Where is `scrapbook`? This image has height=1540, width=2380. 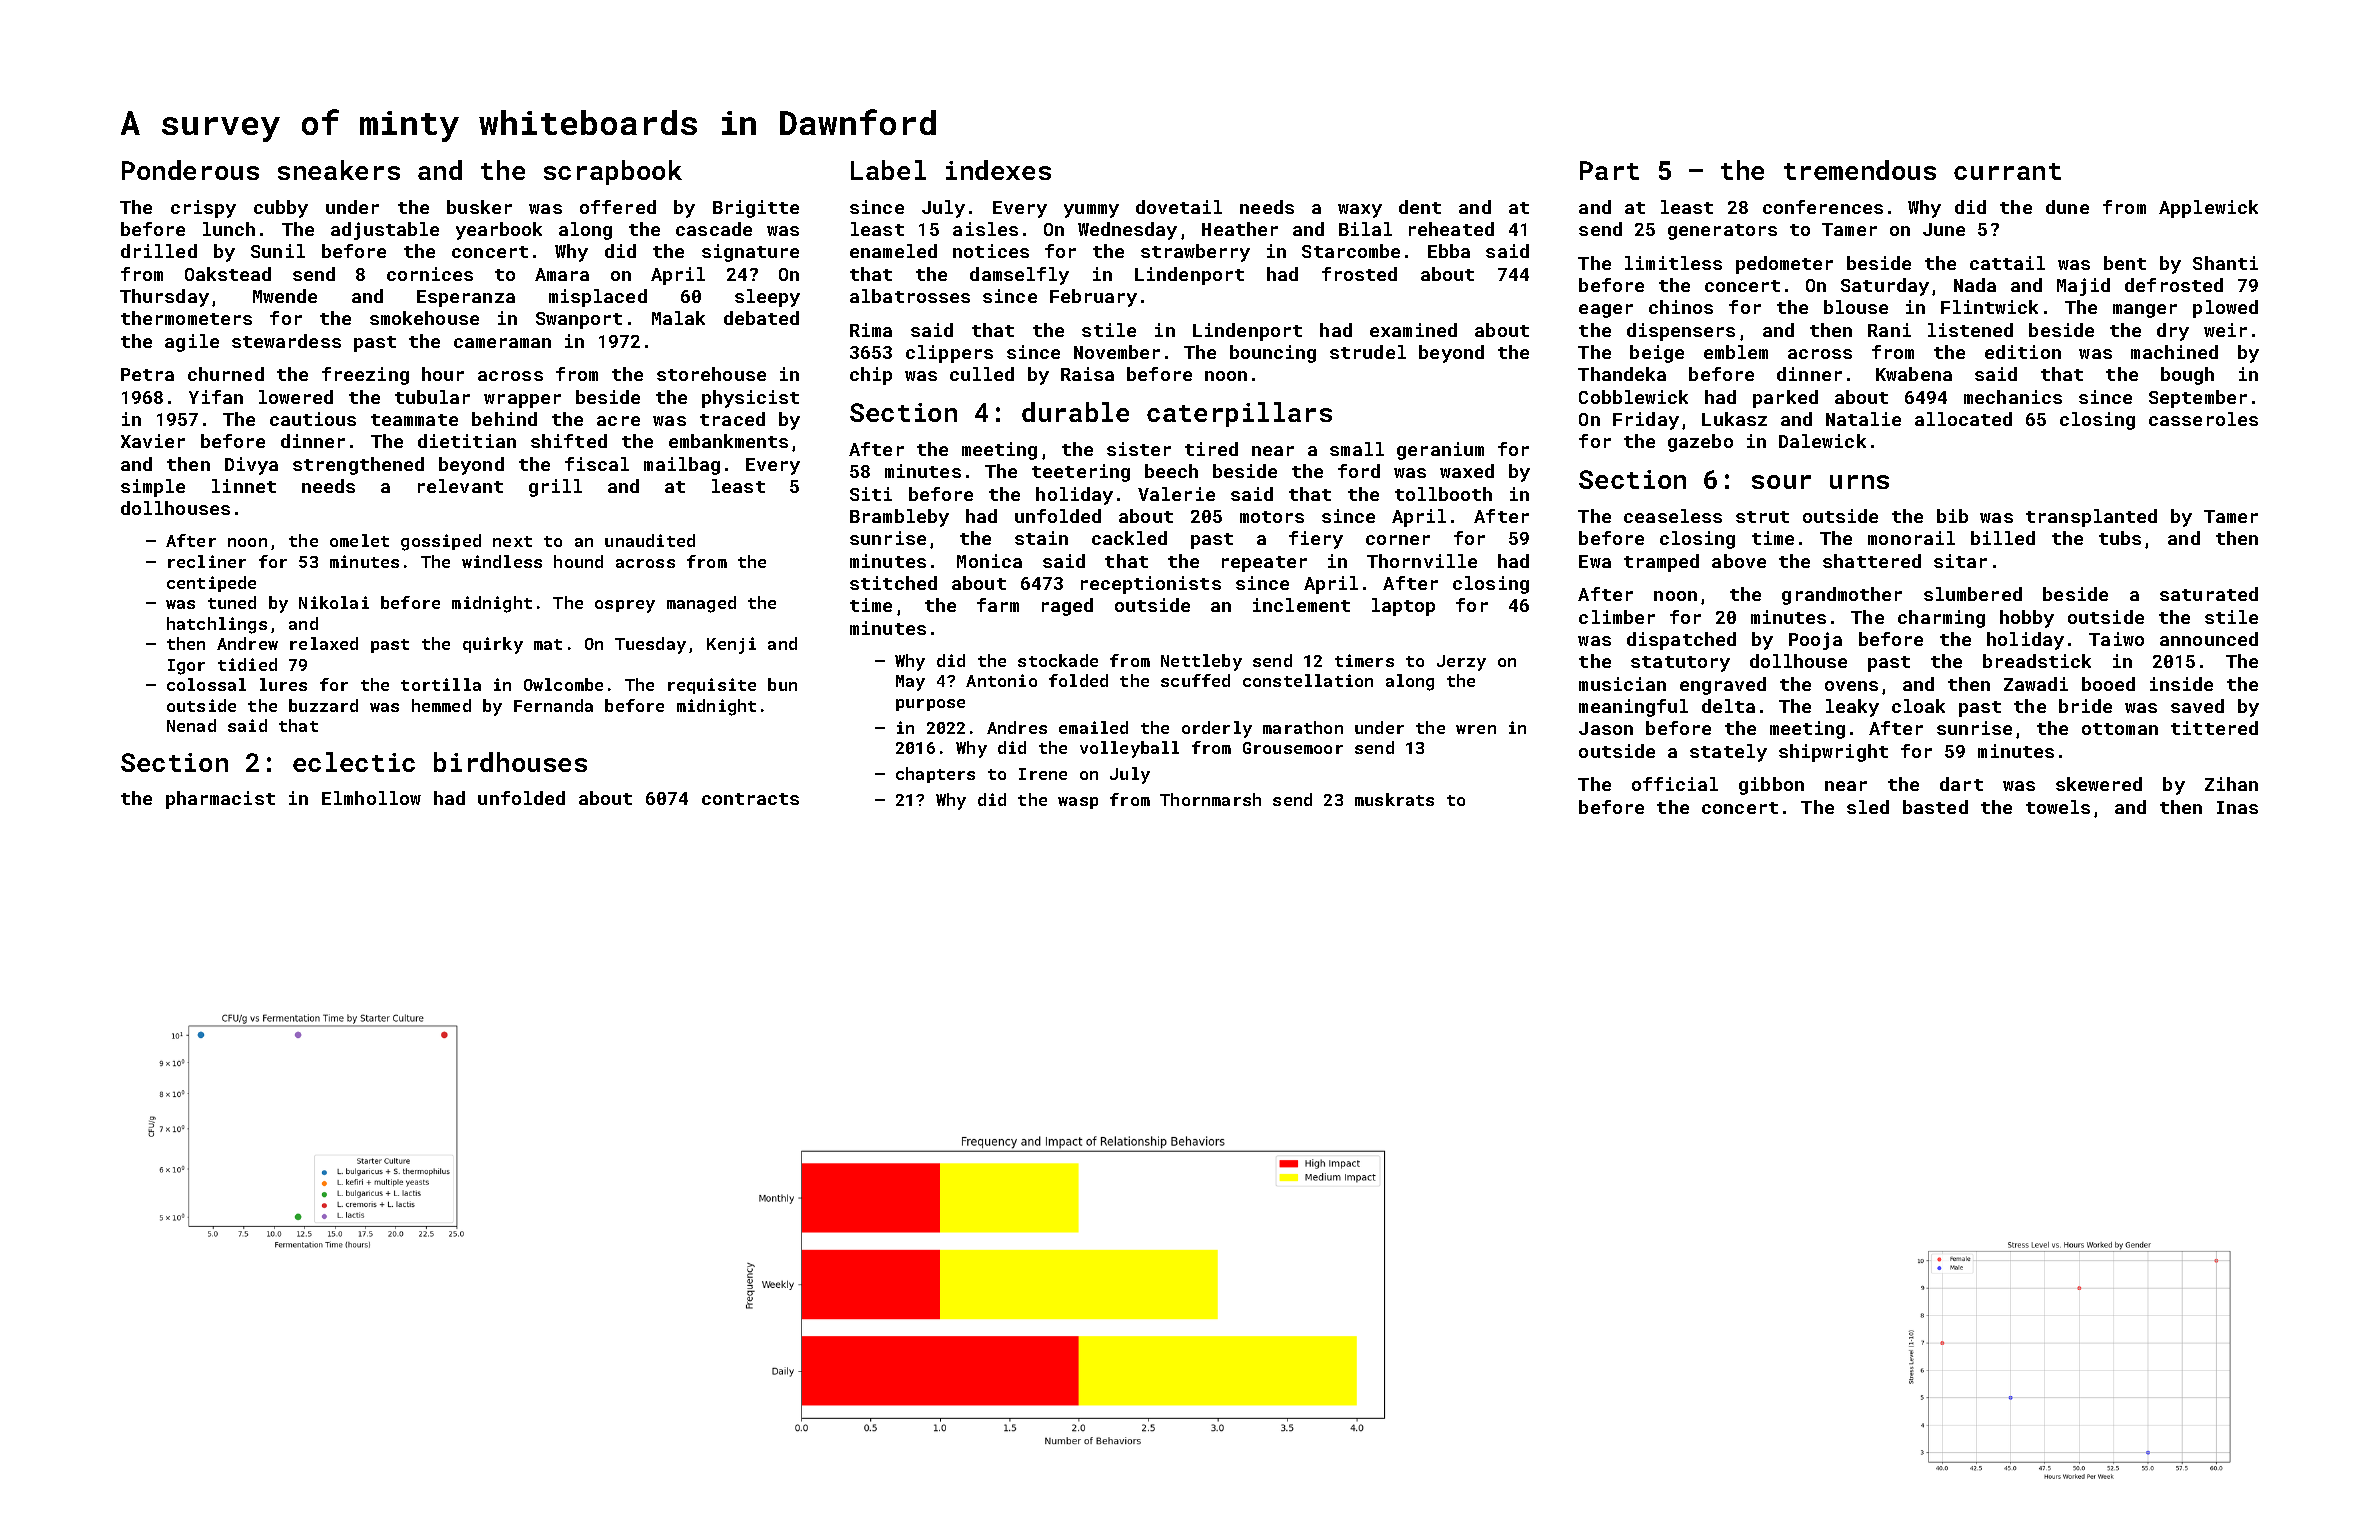
scrapbook is located at coordinates (613, 172).
